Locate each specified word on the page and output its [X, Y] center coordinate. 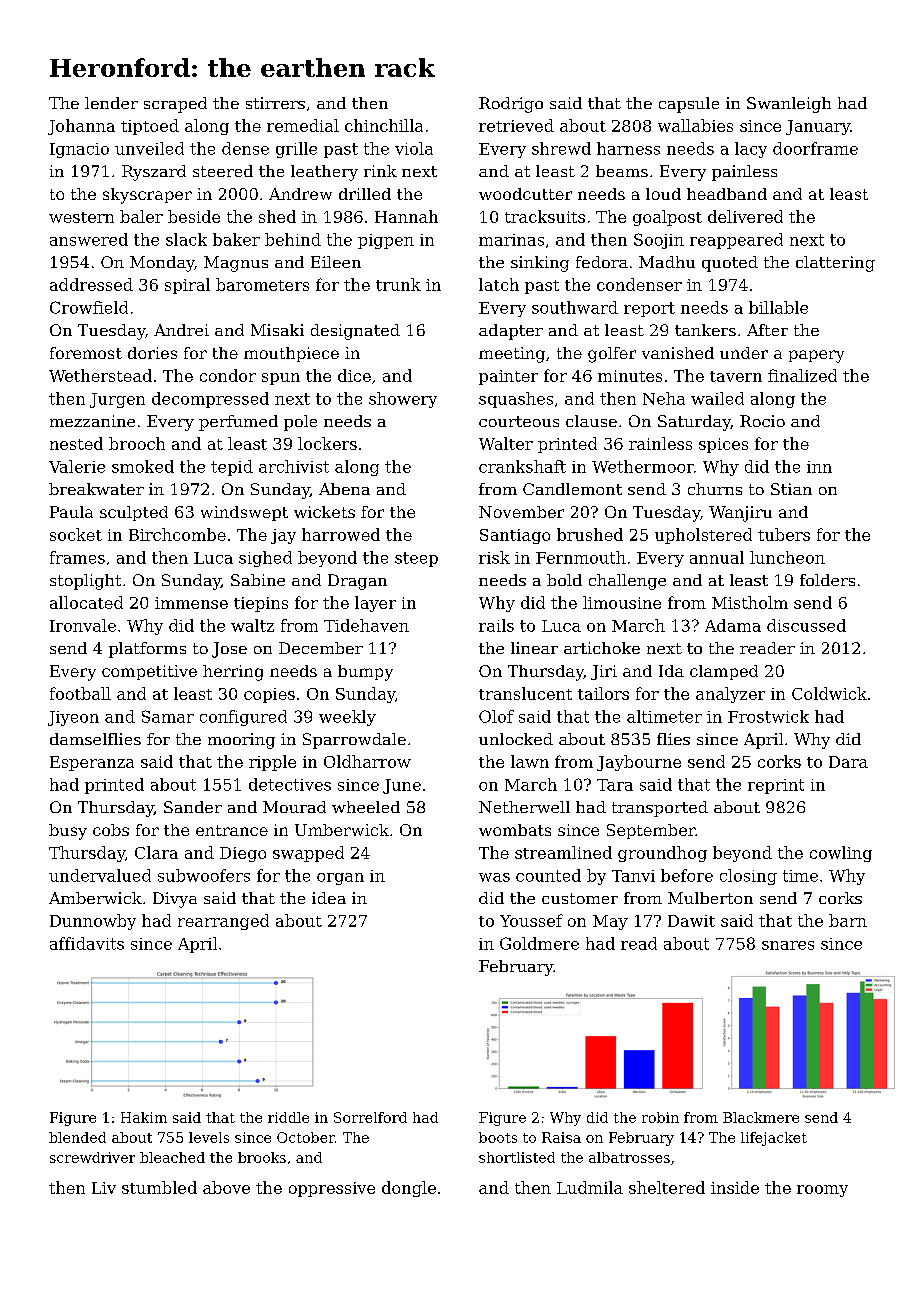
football [80, 693]
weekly [347, 718]
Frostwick [768, 716]
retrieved [516, 125]
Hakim [144, 1117]
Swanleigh [789, 105]
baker [236, 239]
